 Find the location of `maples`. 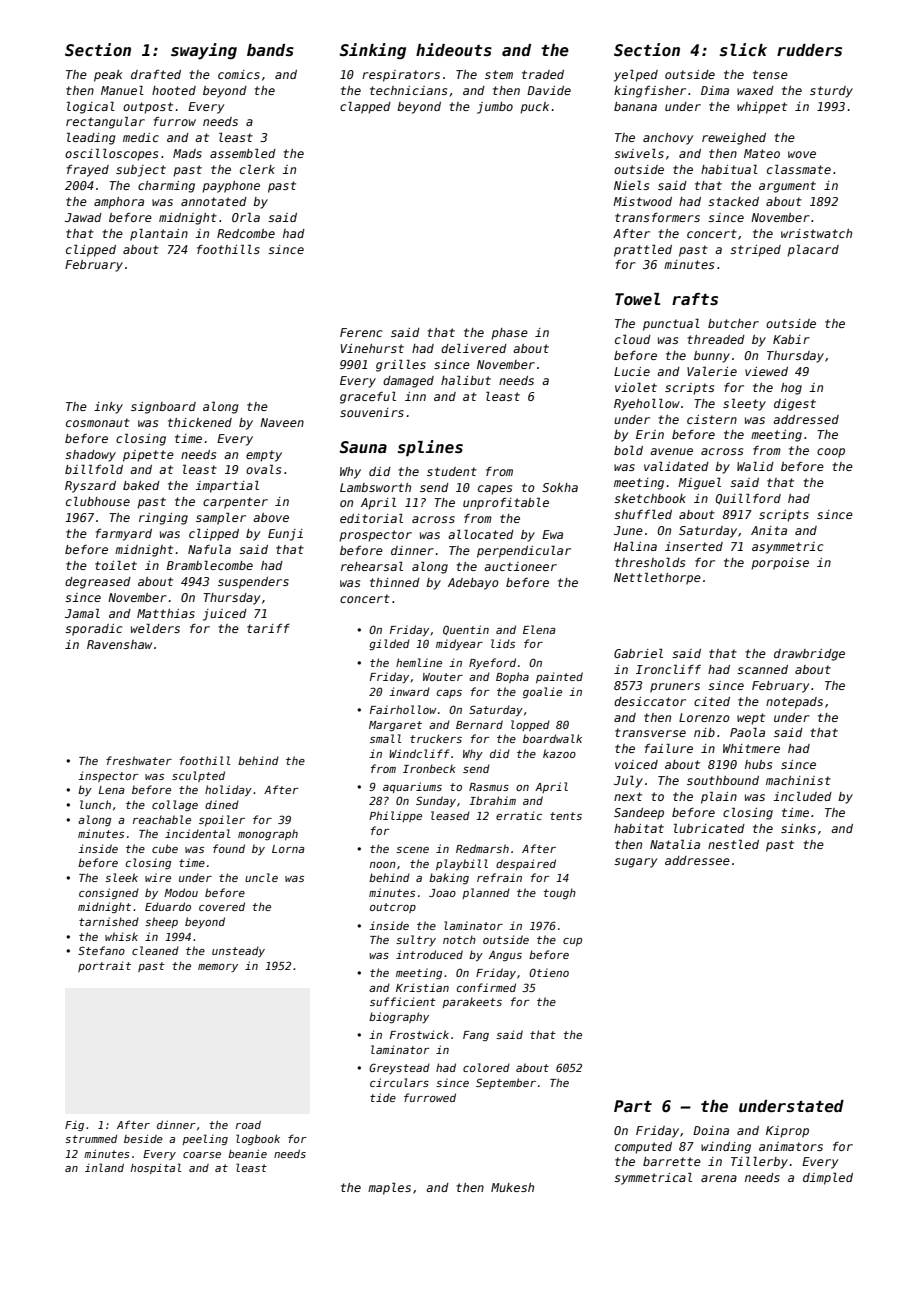

maples is located at coordinates (389, 1188).
